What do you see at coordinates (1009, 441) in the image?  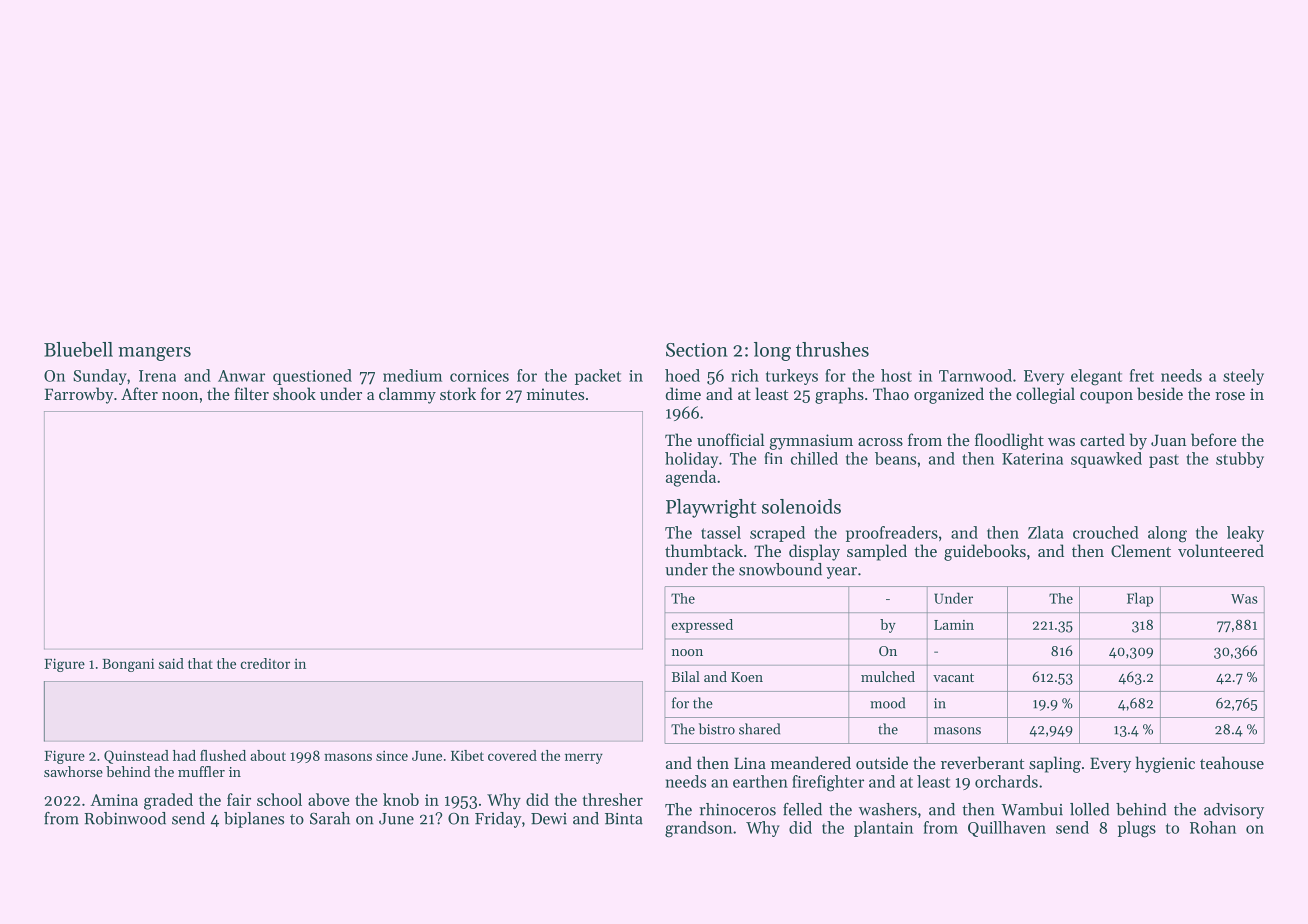 I see `floodlight` at bounding box center [1009, 441].
